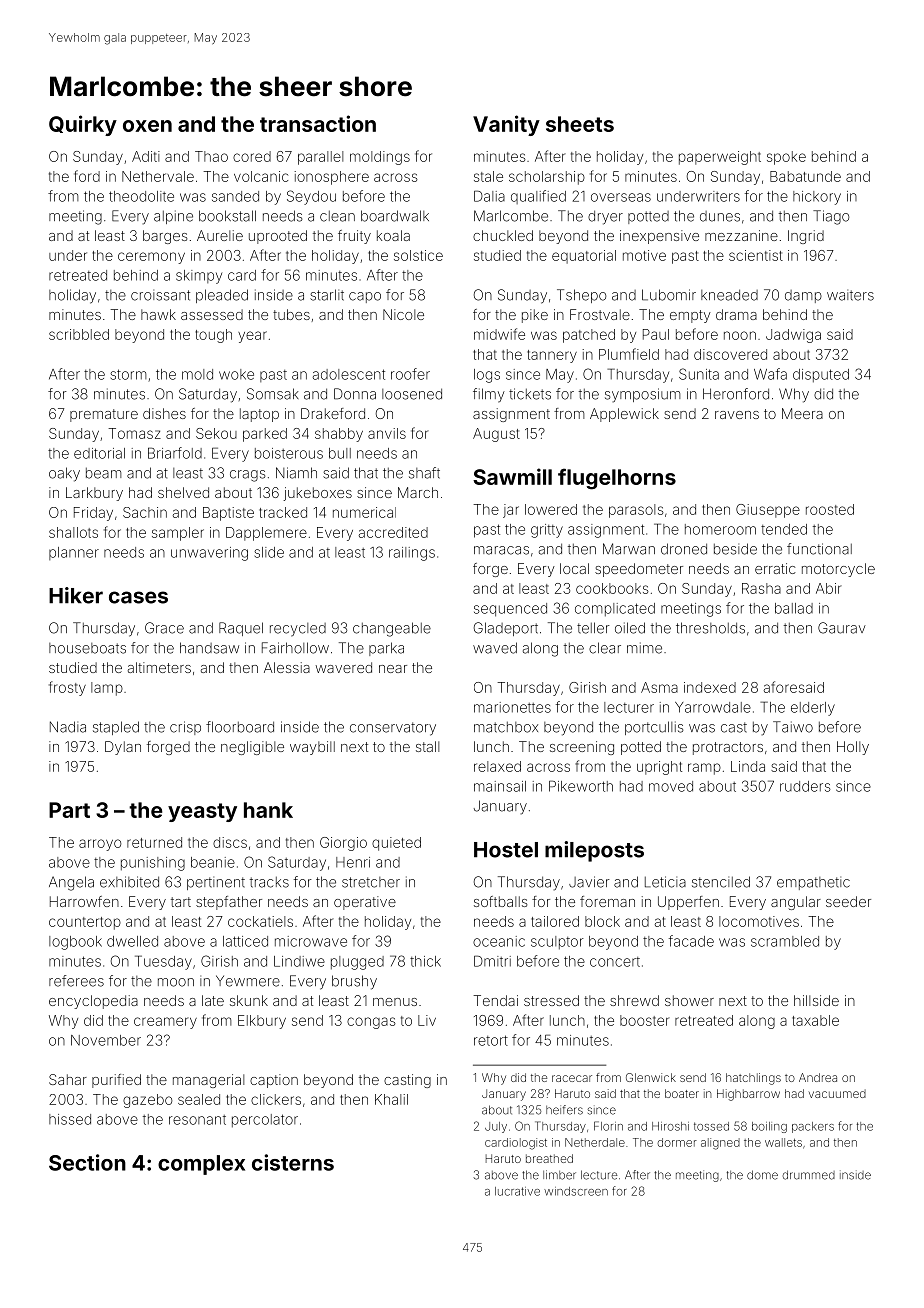 This screenshot has width=924, height=1308. Describe the element at coordinates (158, 176) in the screenshot. I see `Nethervale` at that location.
